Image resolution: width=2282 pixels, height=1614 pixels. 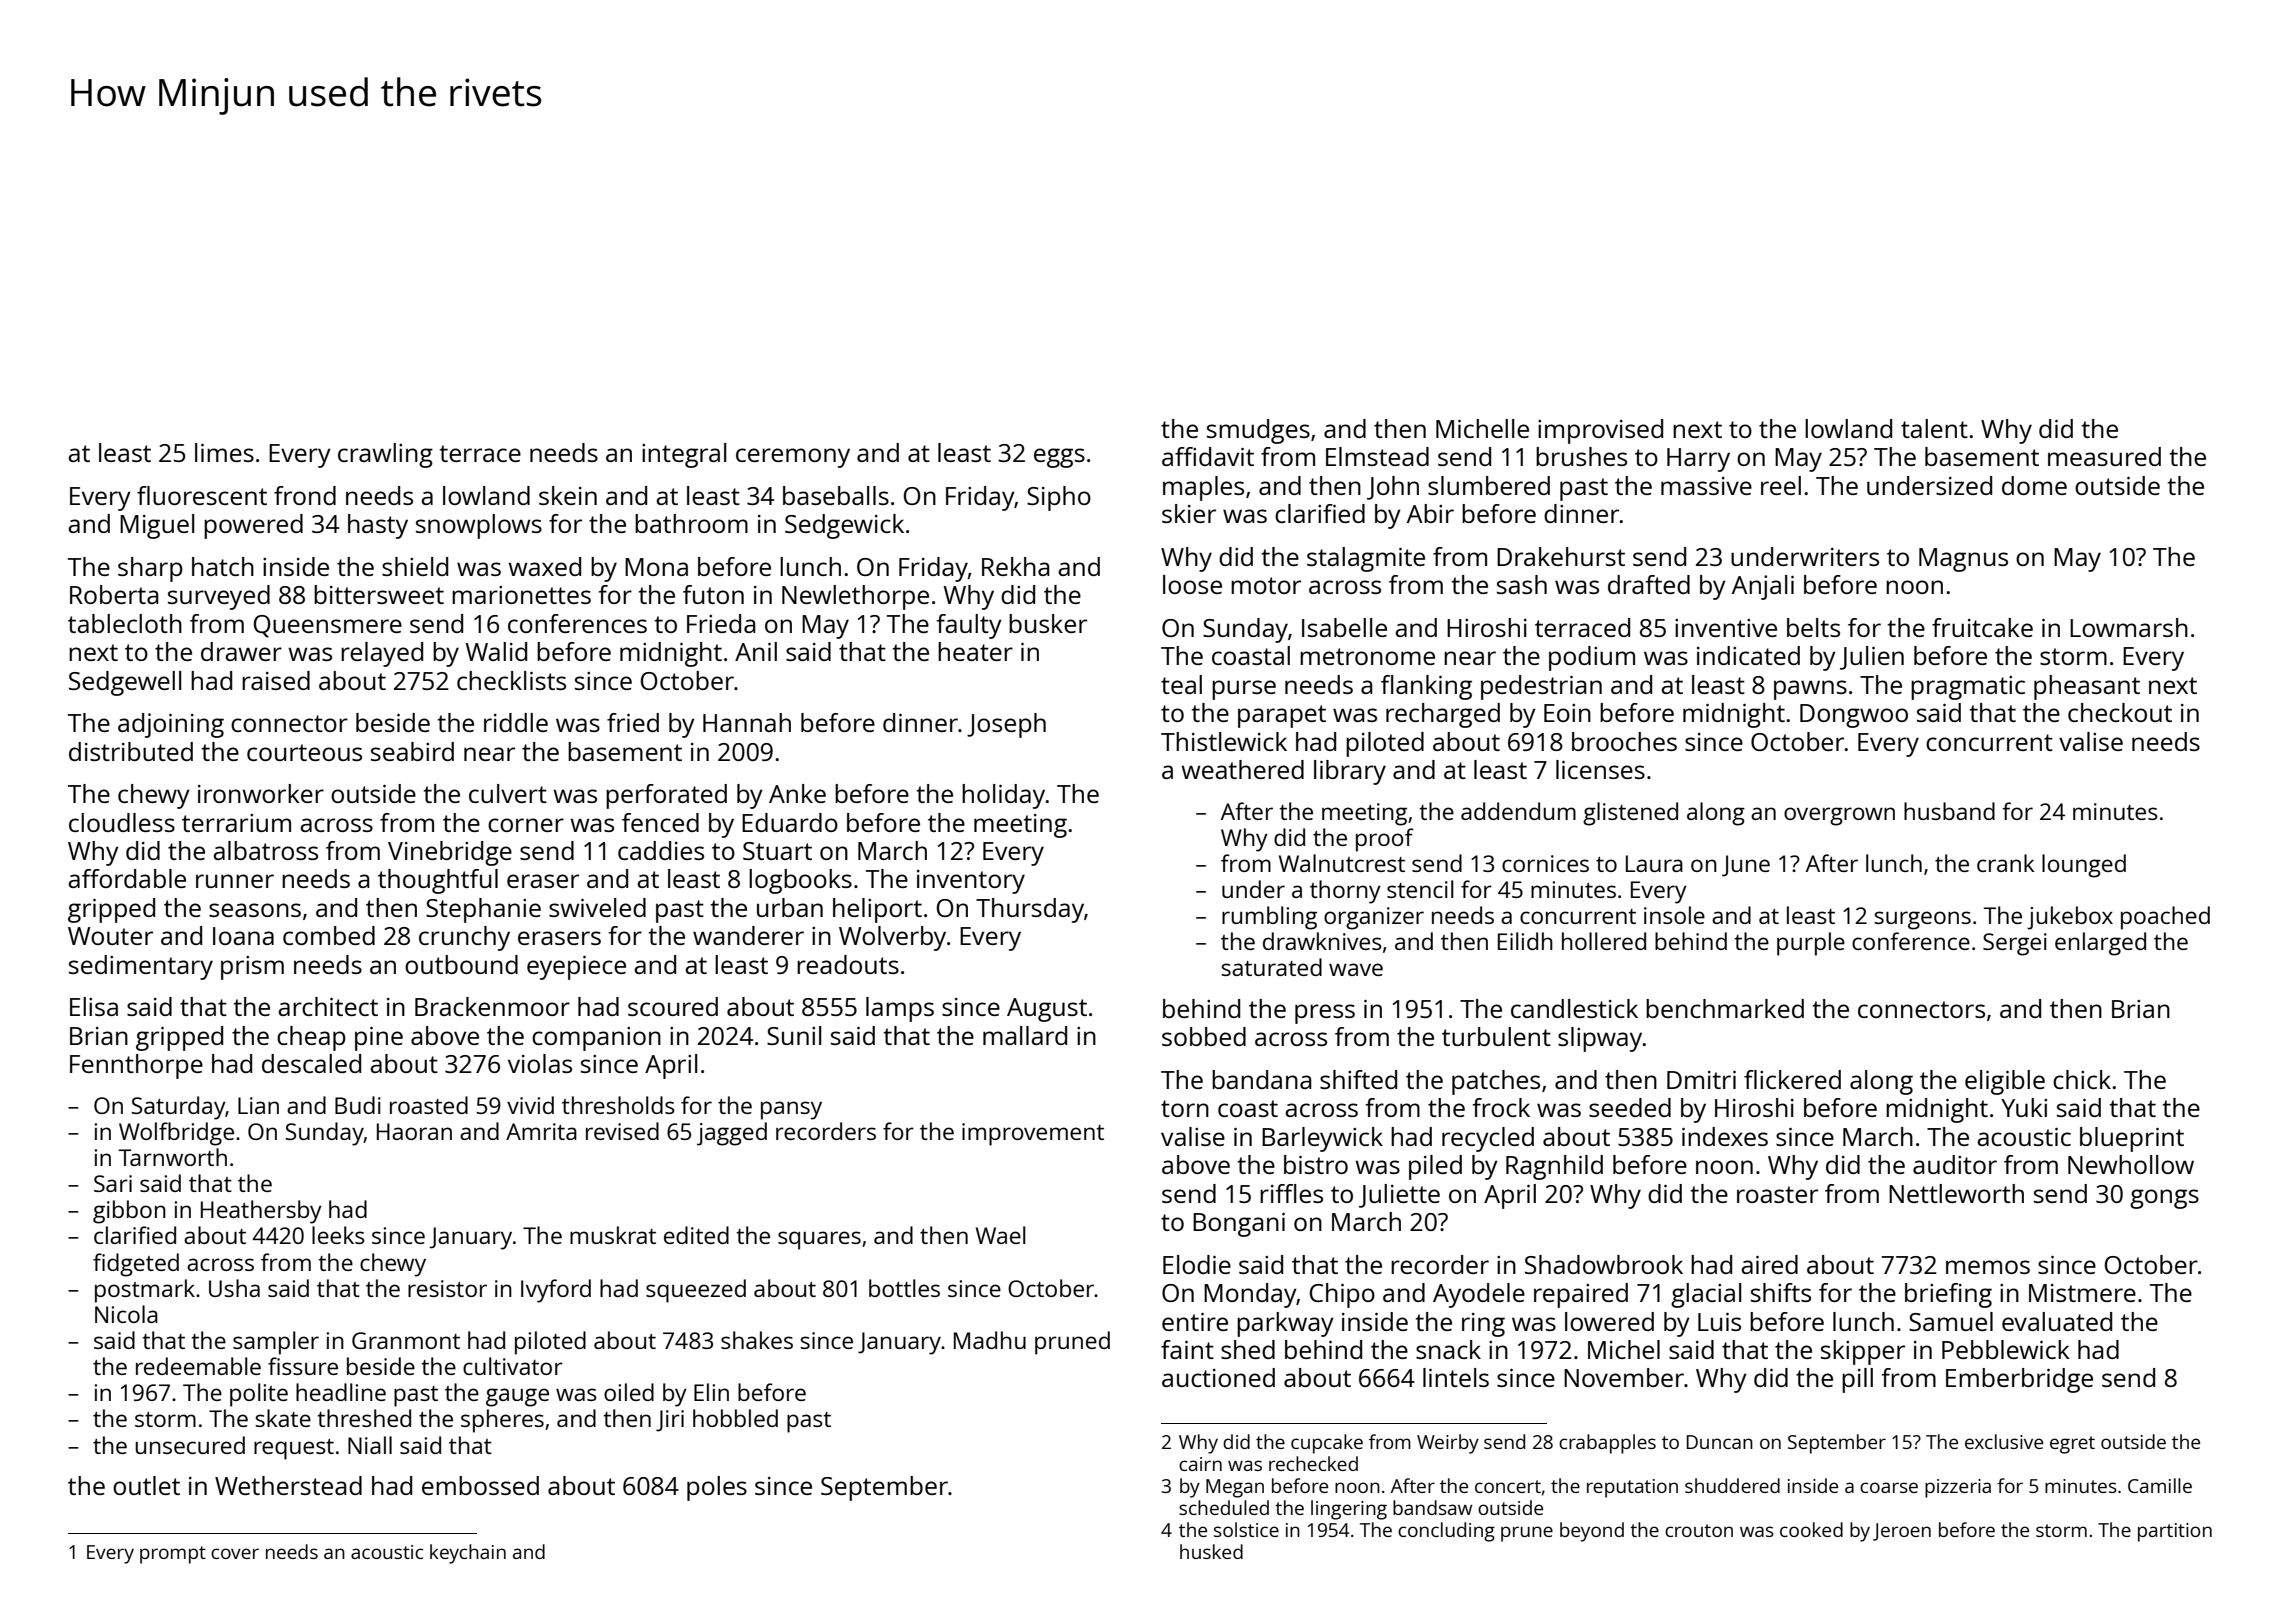 I want to click on June, so click(x=1746, y=866).
